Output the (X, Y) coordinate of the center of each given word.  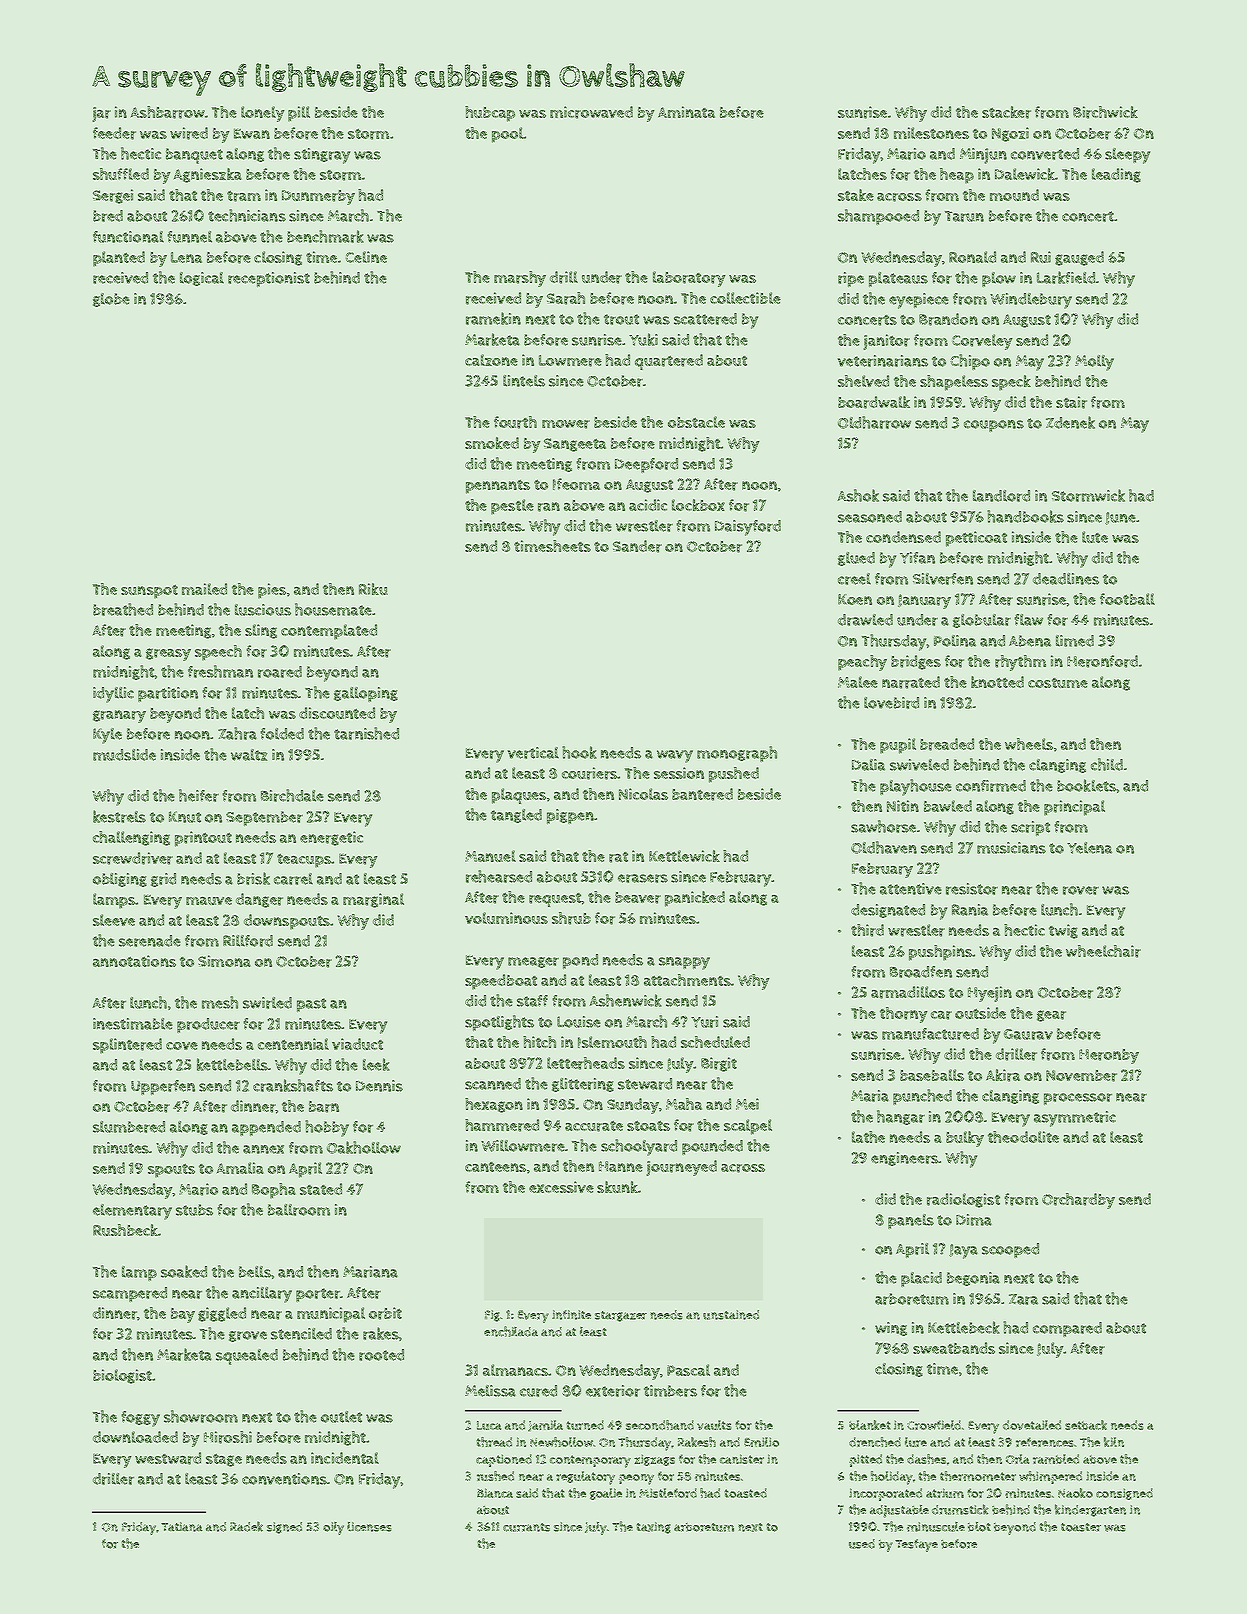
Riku (373, 589)
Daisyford (748, 528)
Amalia (240, 1168)
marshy (520, 279)
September (264, 818)
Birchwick (1105, 112)
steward (645, 1084)
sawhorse (883, 826)
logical (202, 279)
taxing (653, 1528)
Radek (246, 1526)
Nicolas (643, 794)
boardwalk (874, 402)
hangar (901, 1117)
